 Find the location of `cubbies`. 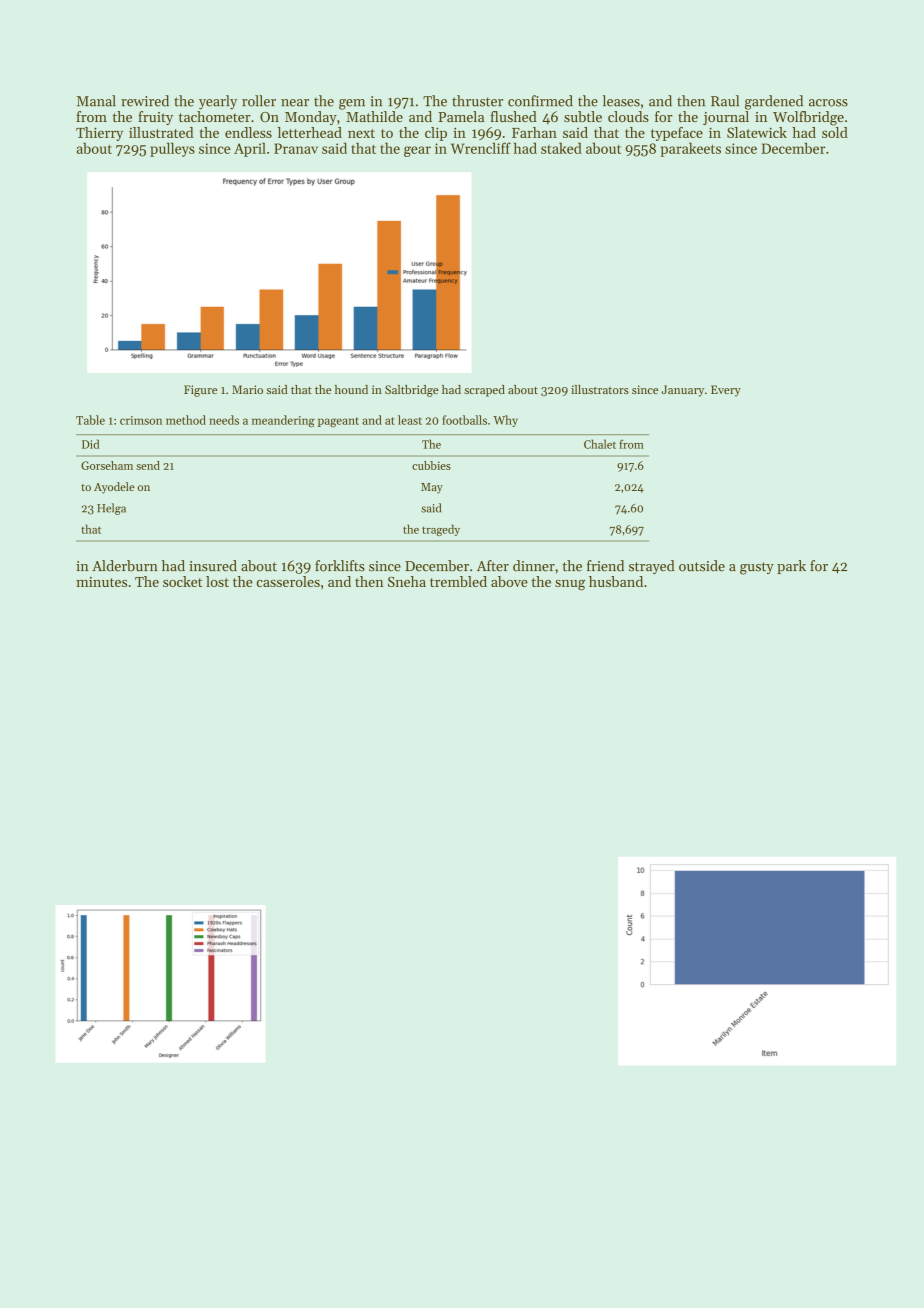

cubbies is located at coordinates (431, 465).
